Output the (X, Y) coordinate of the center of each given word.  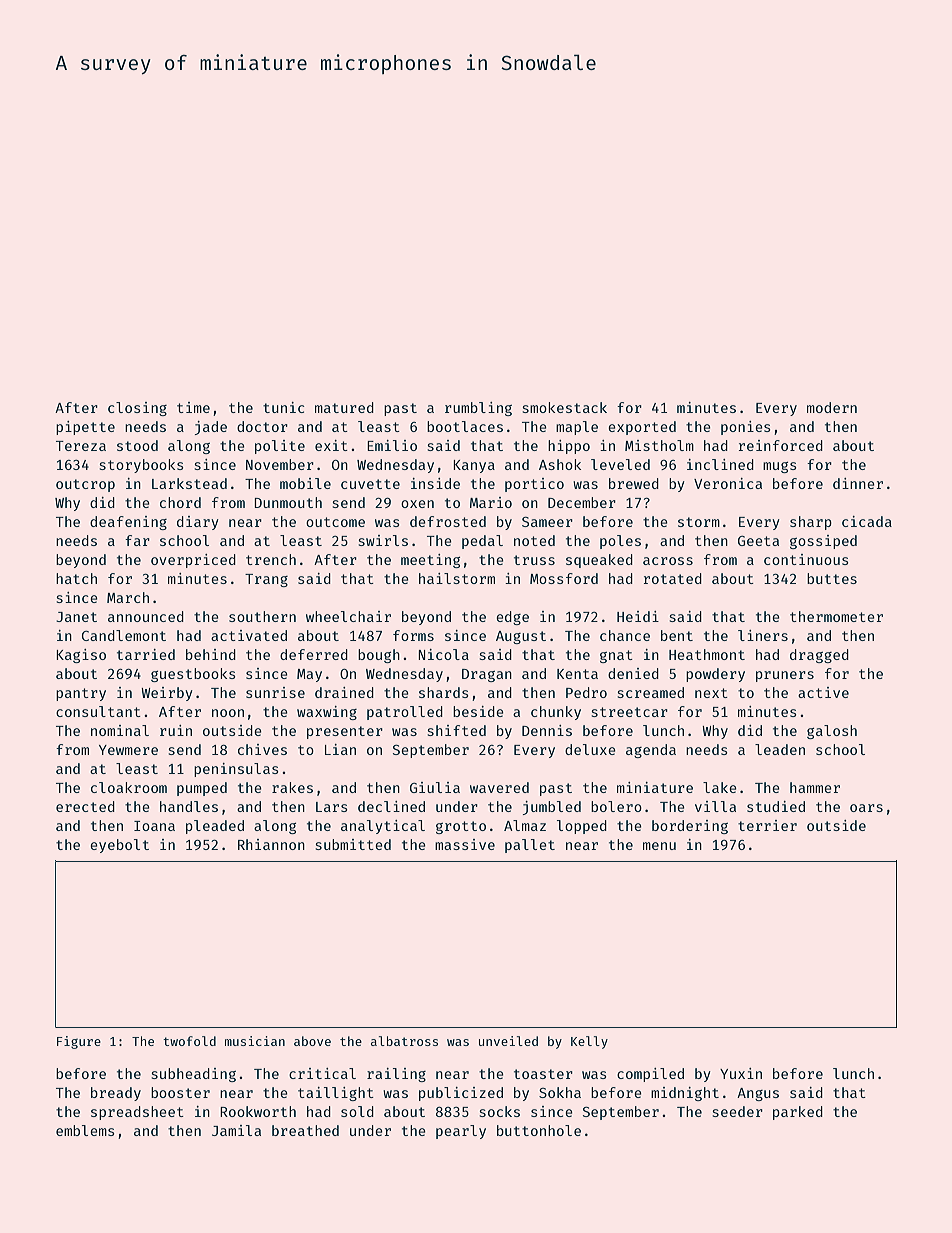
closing (137, 409)
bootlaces (465, 426)
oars (866, 808)
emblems (85, 1130)
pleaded (215, 827)
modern (832, 407)
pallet (530, 846)
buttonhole (539, 1130)
